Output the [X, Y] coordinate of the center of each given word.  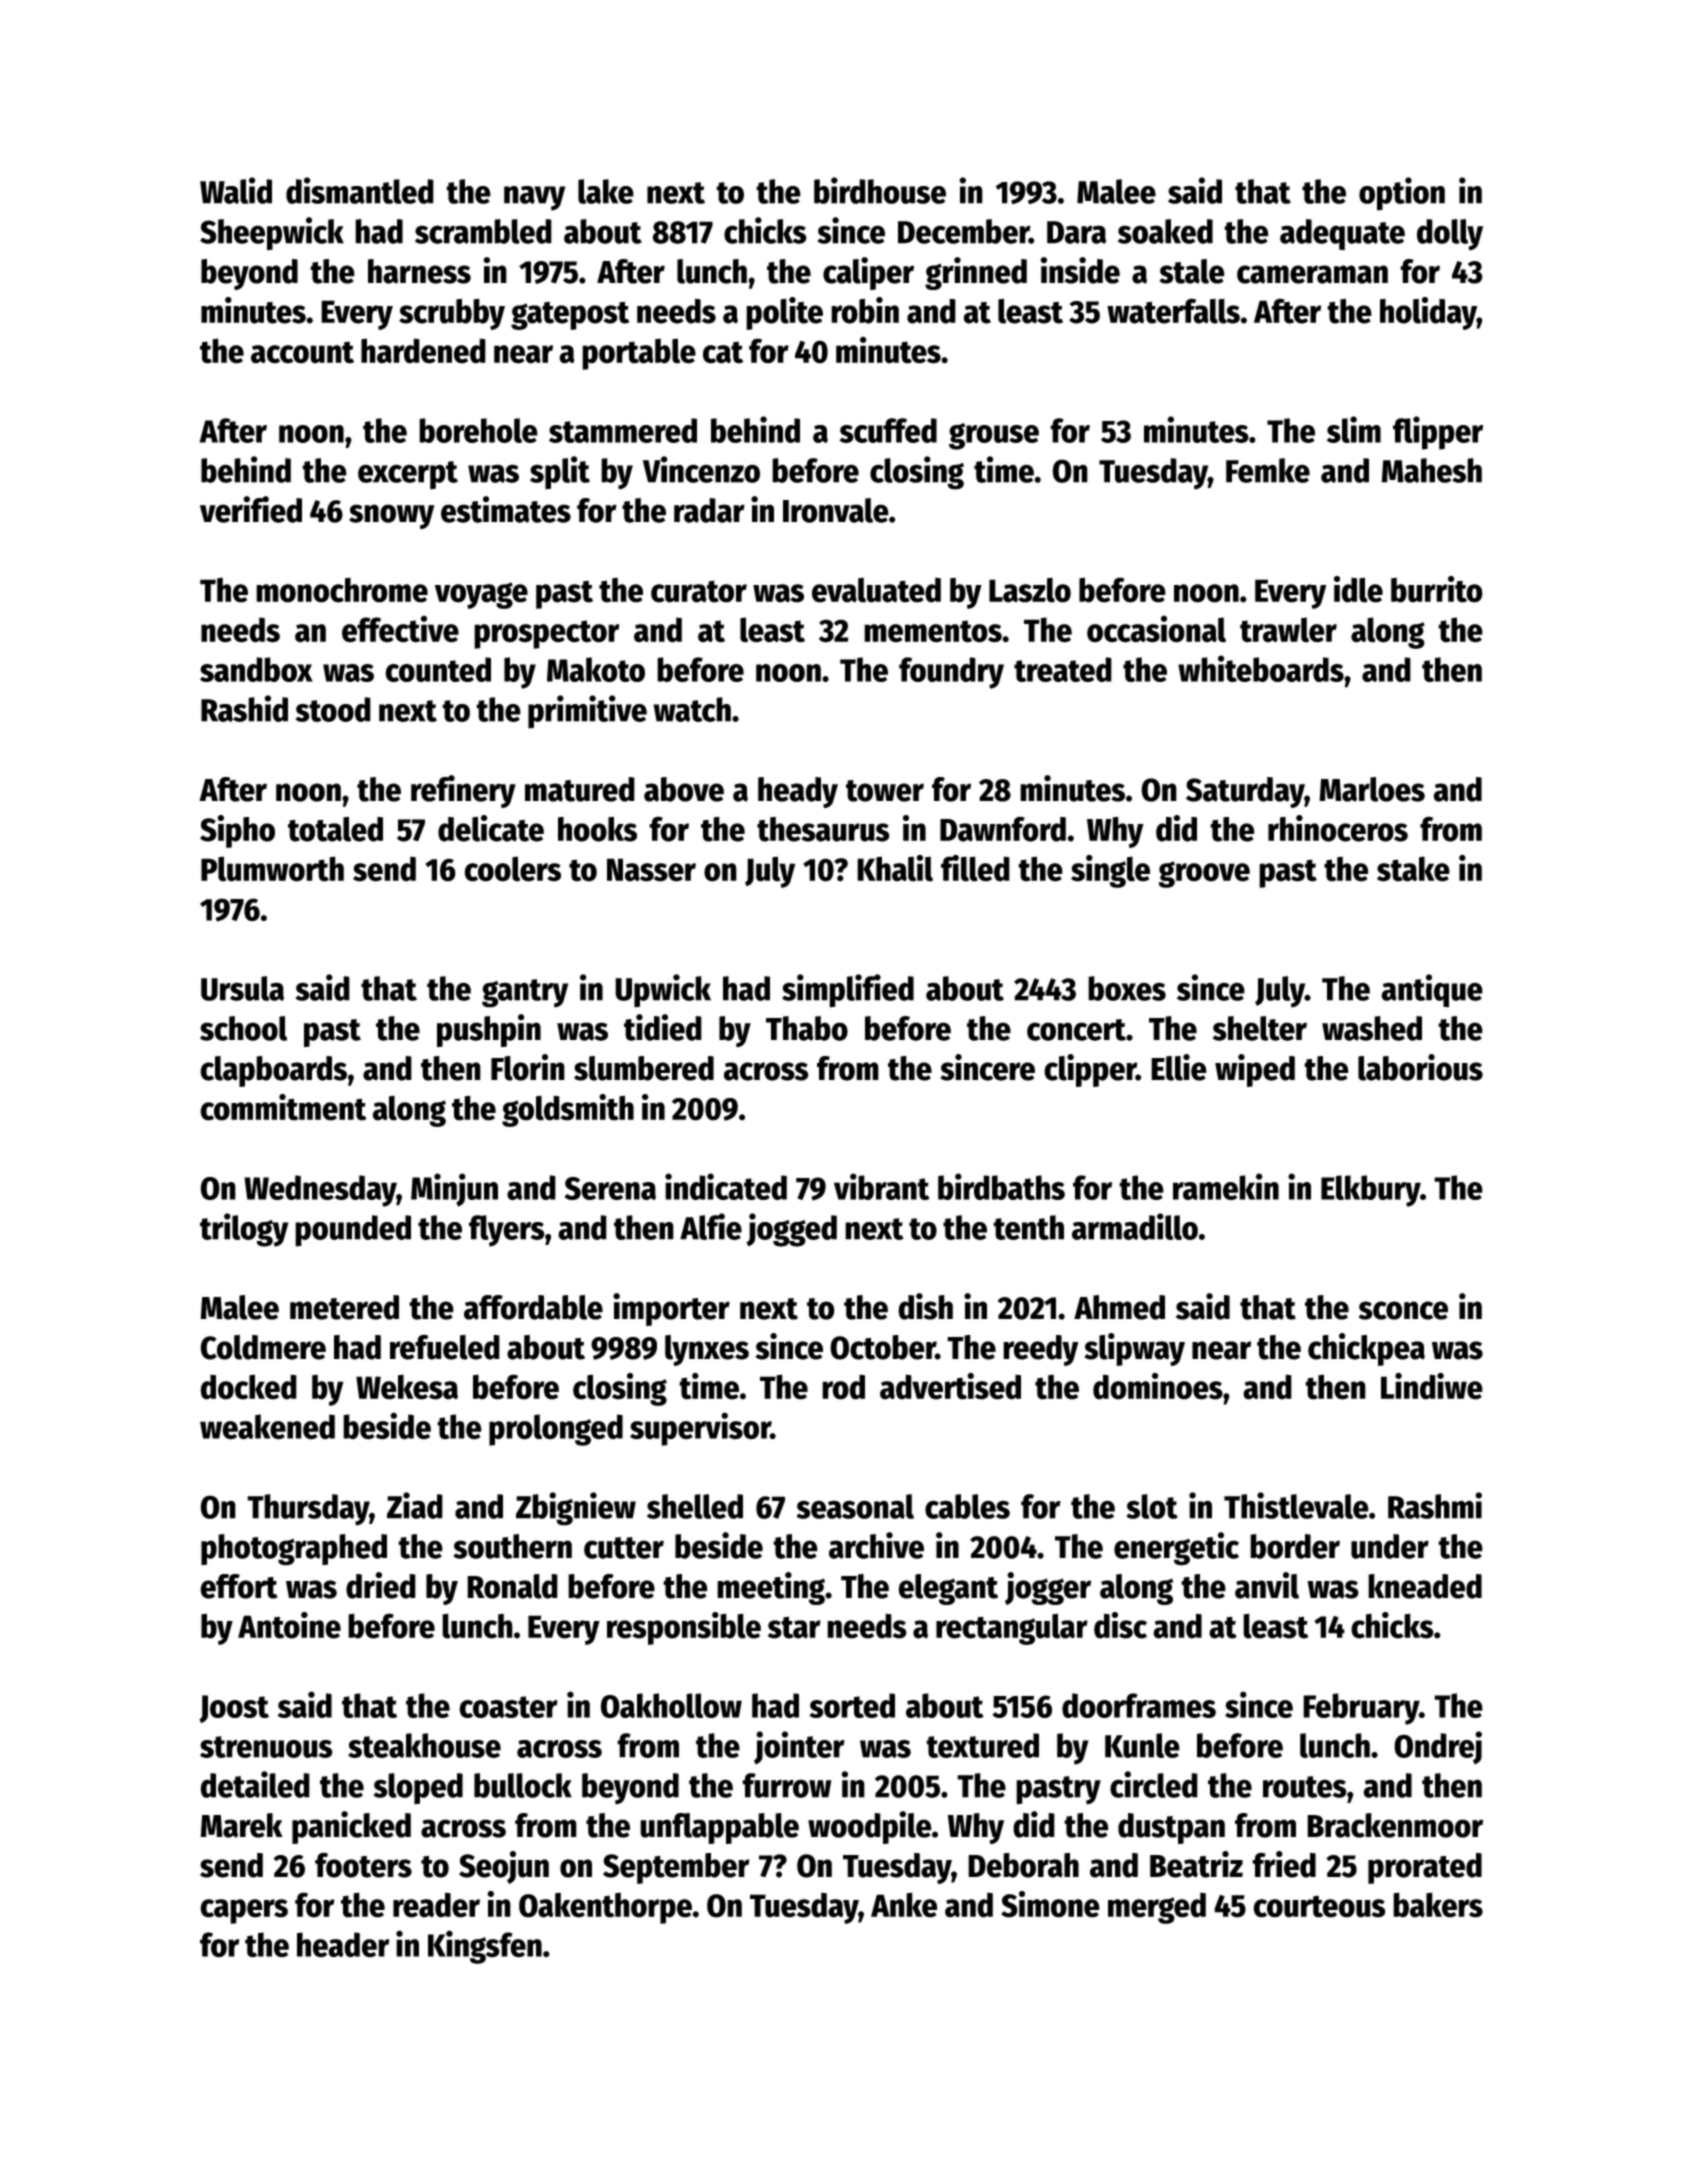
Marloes [1372, 789]
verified [251, 509]
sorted [852, 1705]
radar [709, 510]
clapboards [273, 1071]
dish [925, 1306]
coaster [508, 1707]
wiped [1255, 1070]
